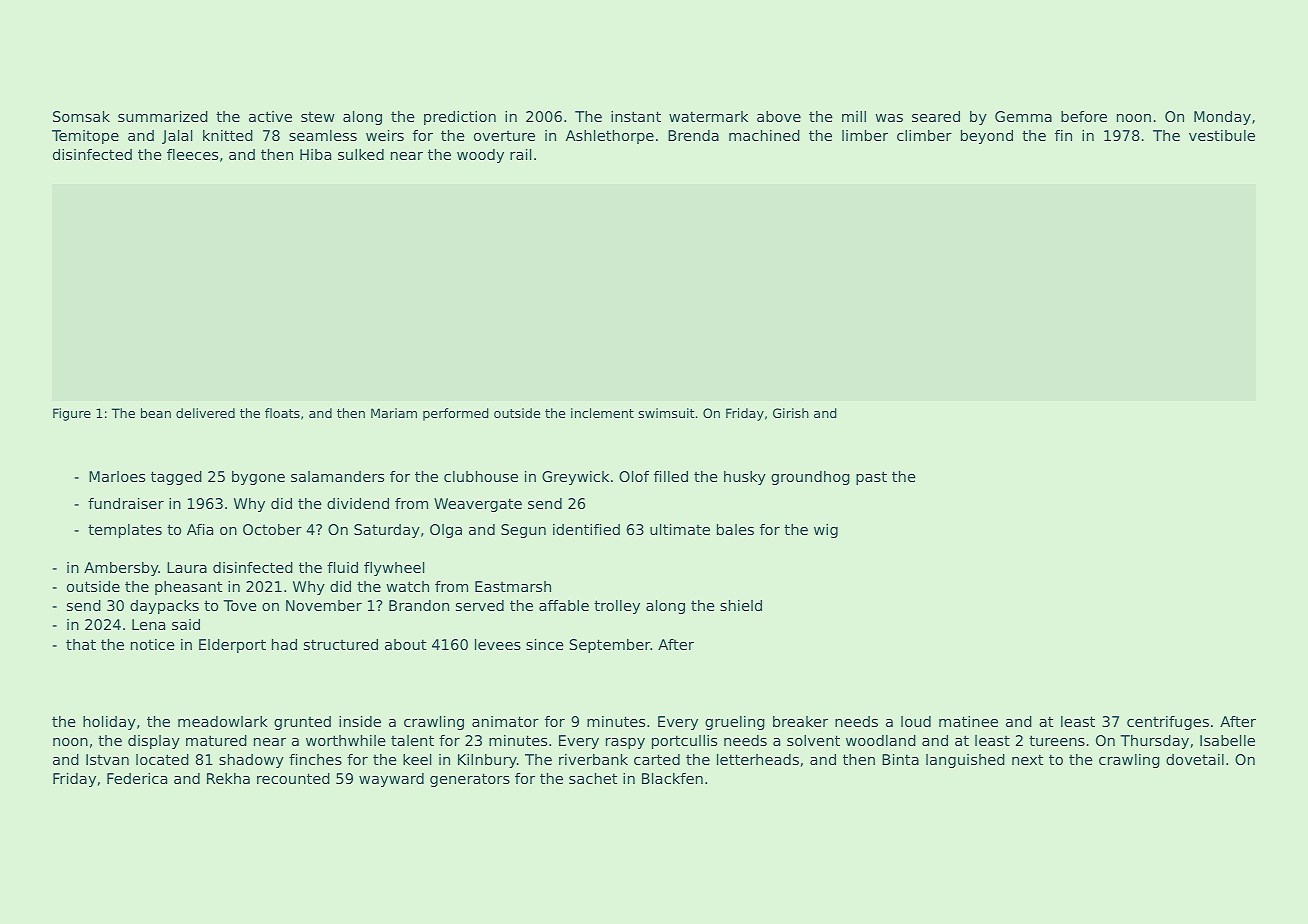 This page has height=924, width=1308. I want to click on husky, so click(745, 478).
